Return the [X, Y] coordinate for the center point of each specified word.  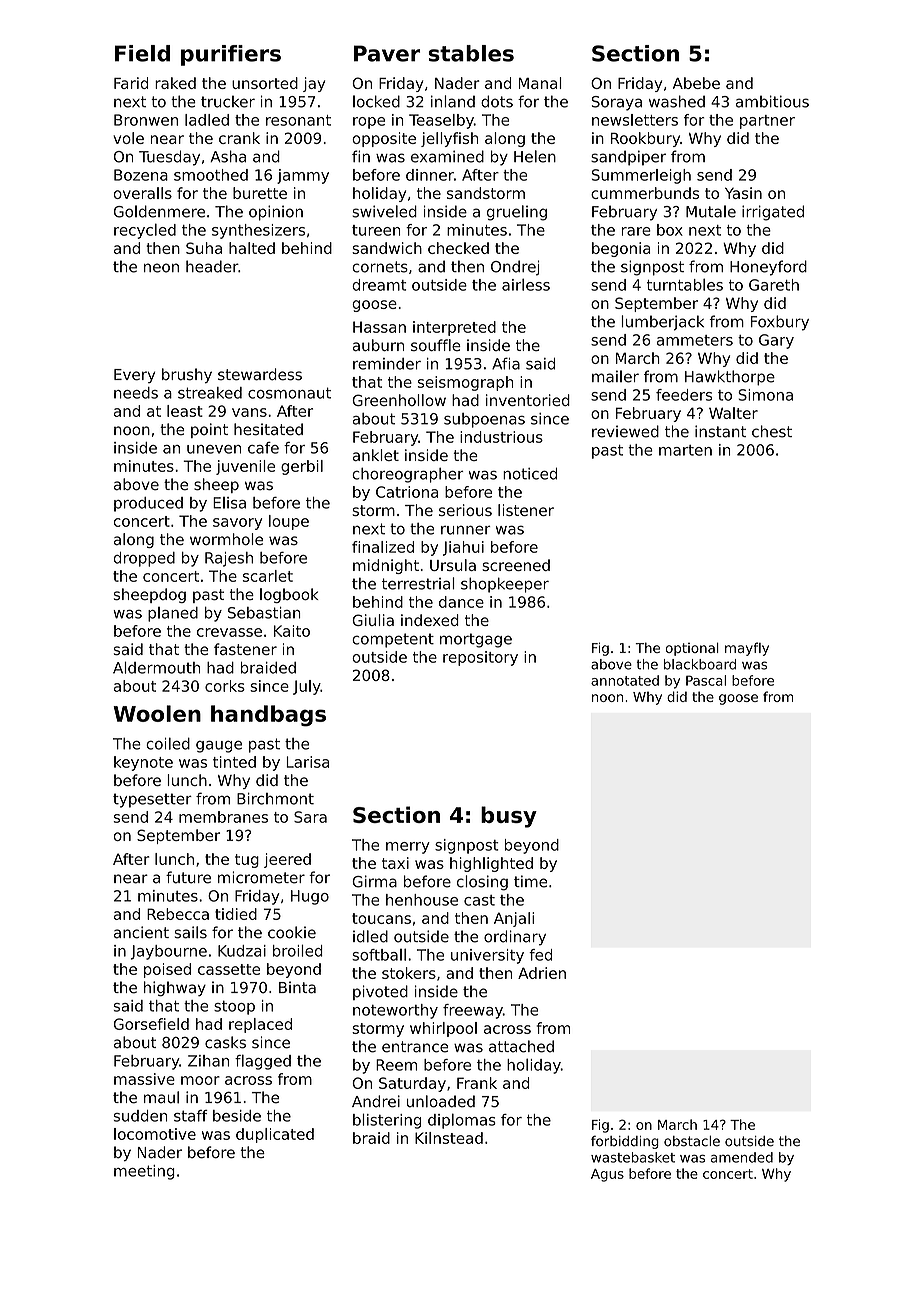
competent [393, 640]
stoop [234, 1008]
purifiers [231, 55]
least [185, 411]
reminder [387, 364]
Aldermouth [156, 667]
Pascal [706, 680]
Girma [374, 881]
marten [685, 450]
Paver [387, 53]
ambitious [772, 101]
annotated [625, 680]
